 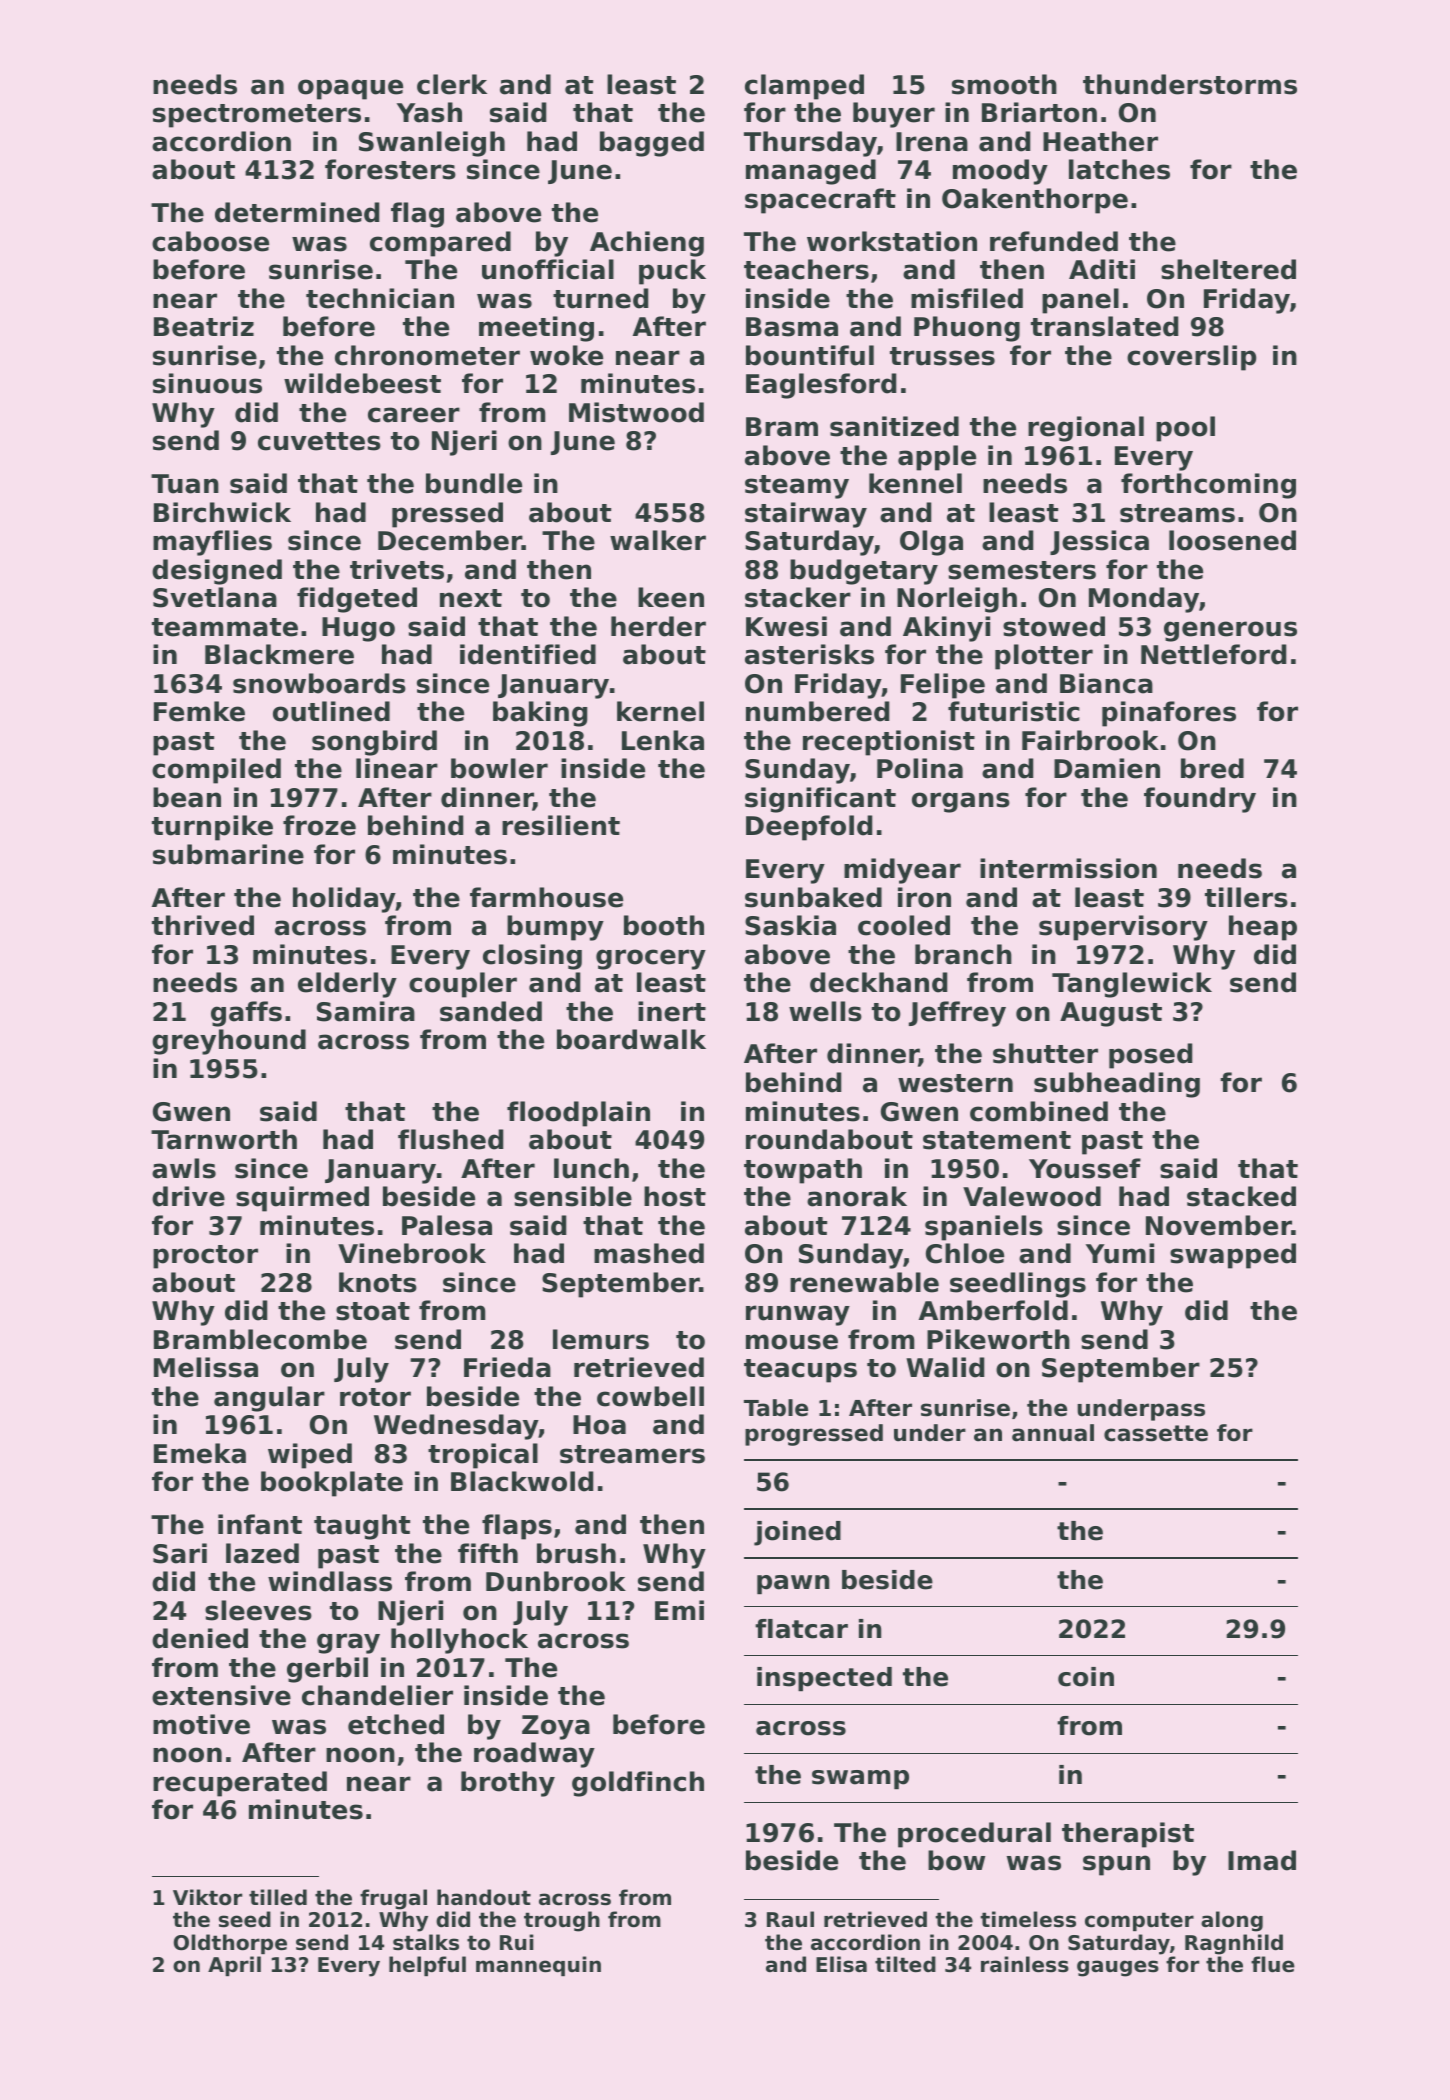 What do you see at coordinates (278, 1897) in the document?
I see `tilled` at bounding box center [278, 1897].
